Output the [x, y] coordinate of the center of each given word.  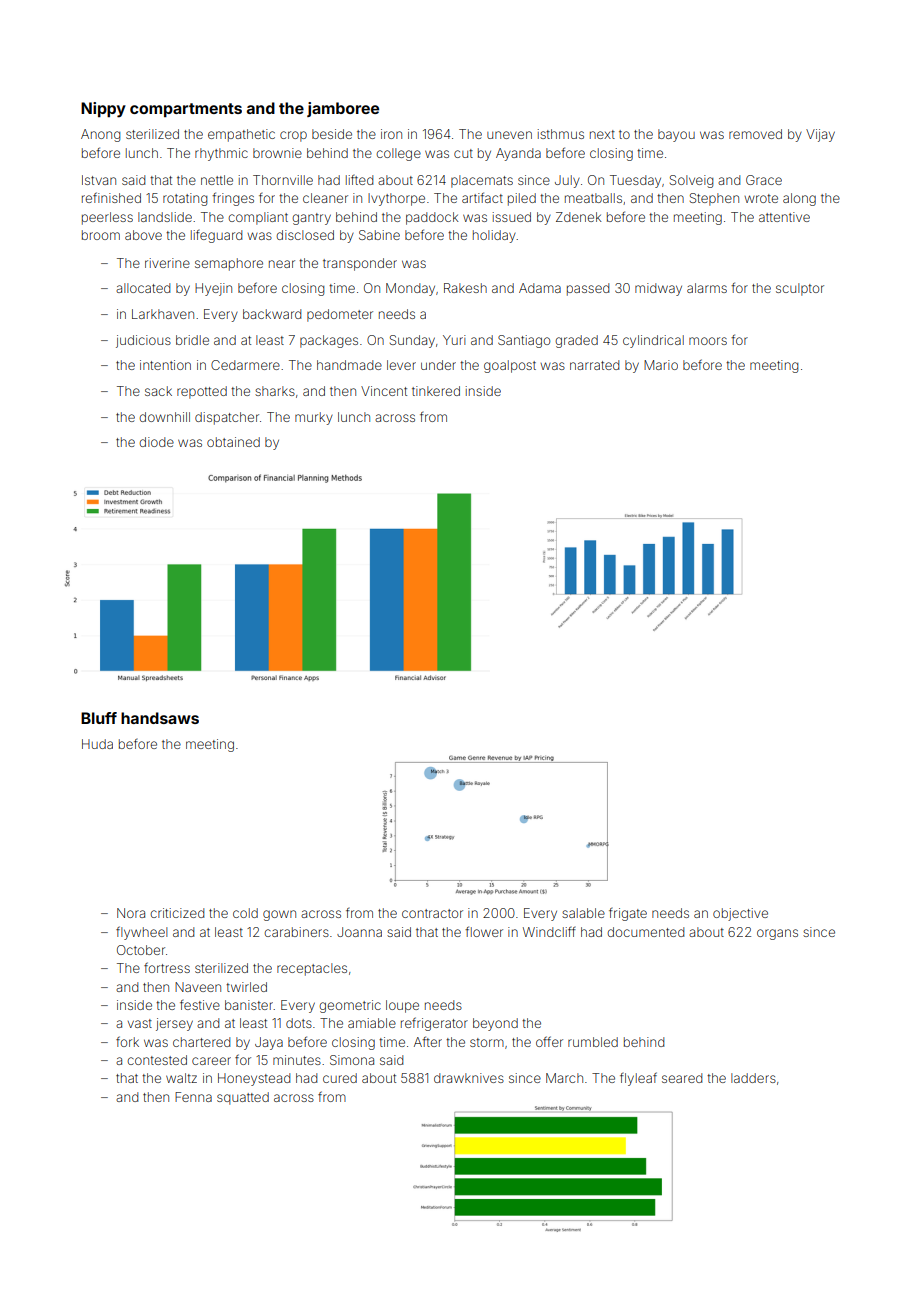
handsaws [160, 718]
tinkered [436, 391]
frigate [628, 914]
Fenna [193, 1097]
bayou [676, 135]
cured [340, 1078]
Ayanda [518, 154]
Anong [100, 135]
